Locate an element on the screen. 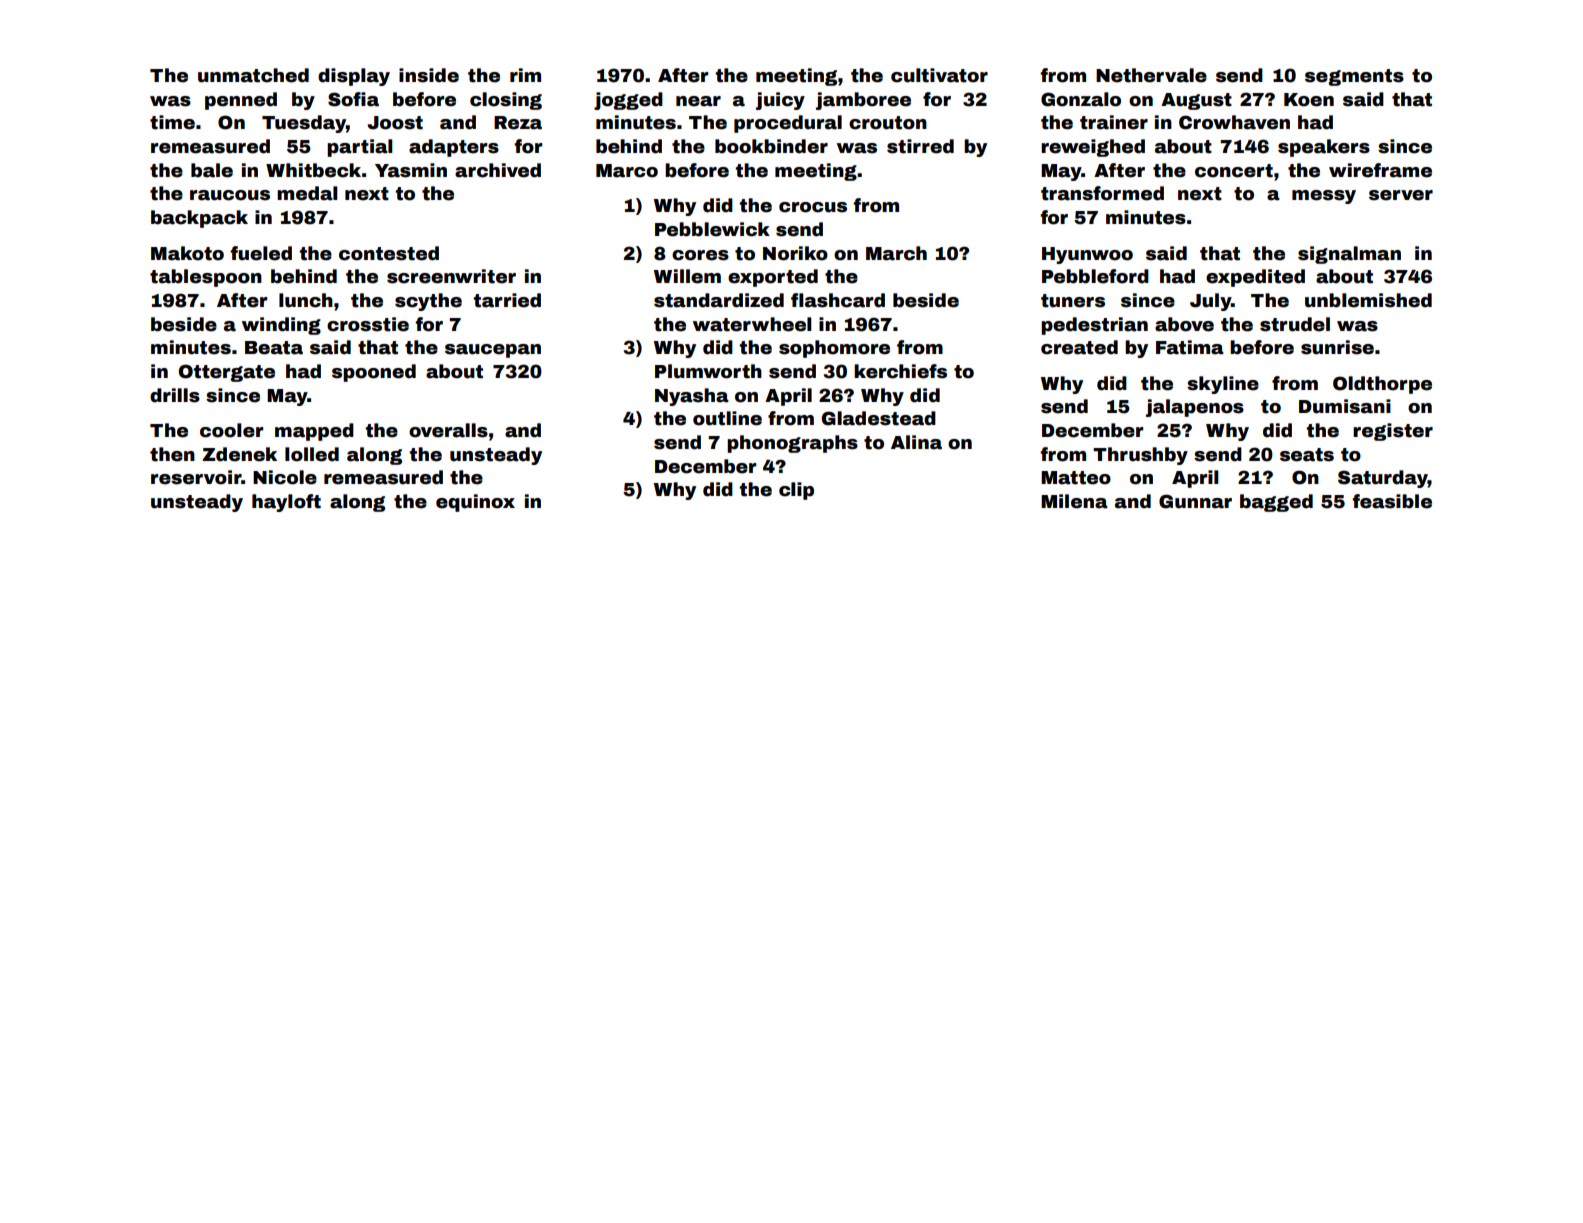  Hyunwoo is located at coordinates (1087, 255).
